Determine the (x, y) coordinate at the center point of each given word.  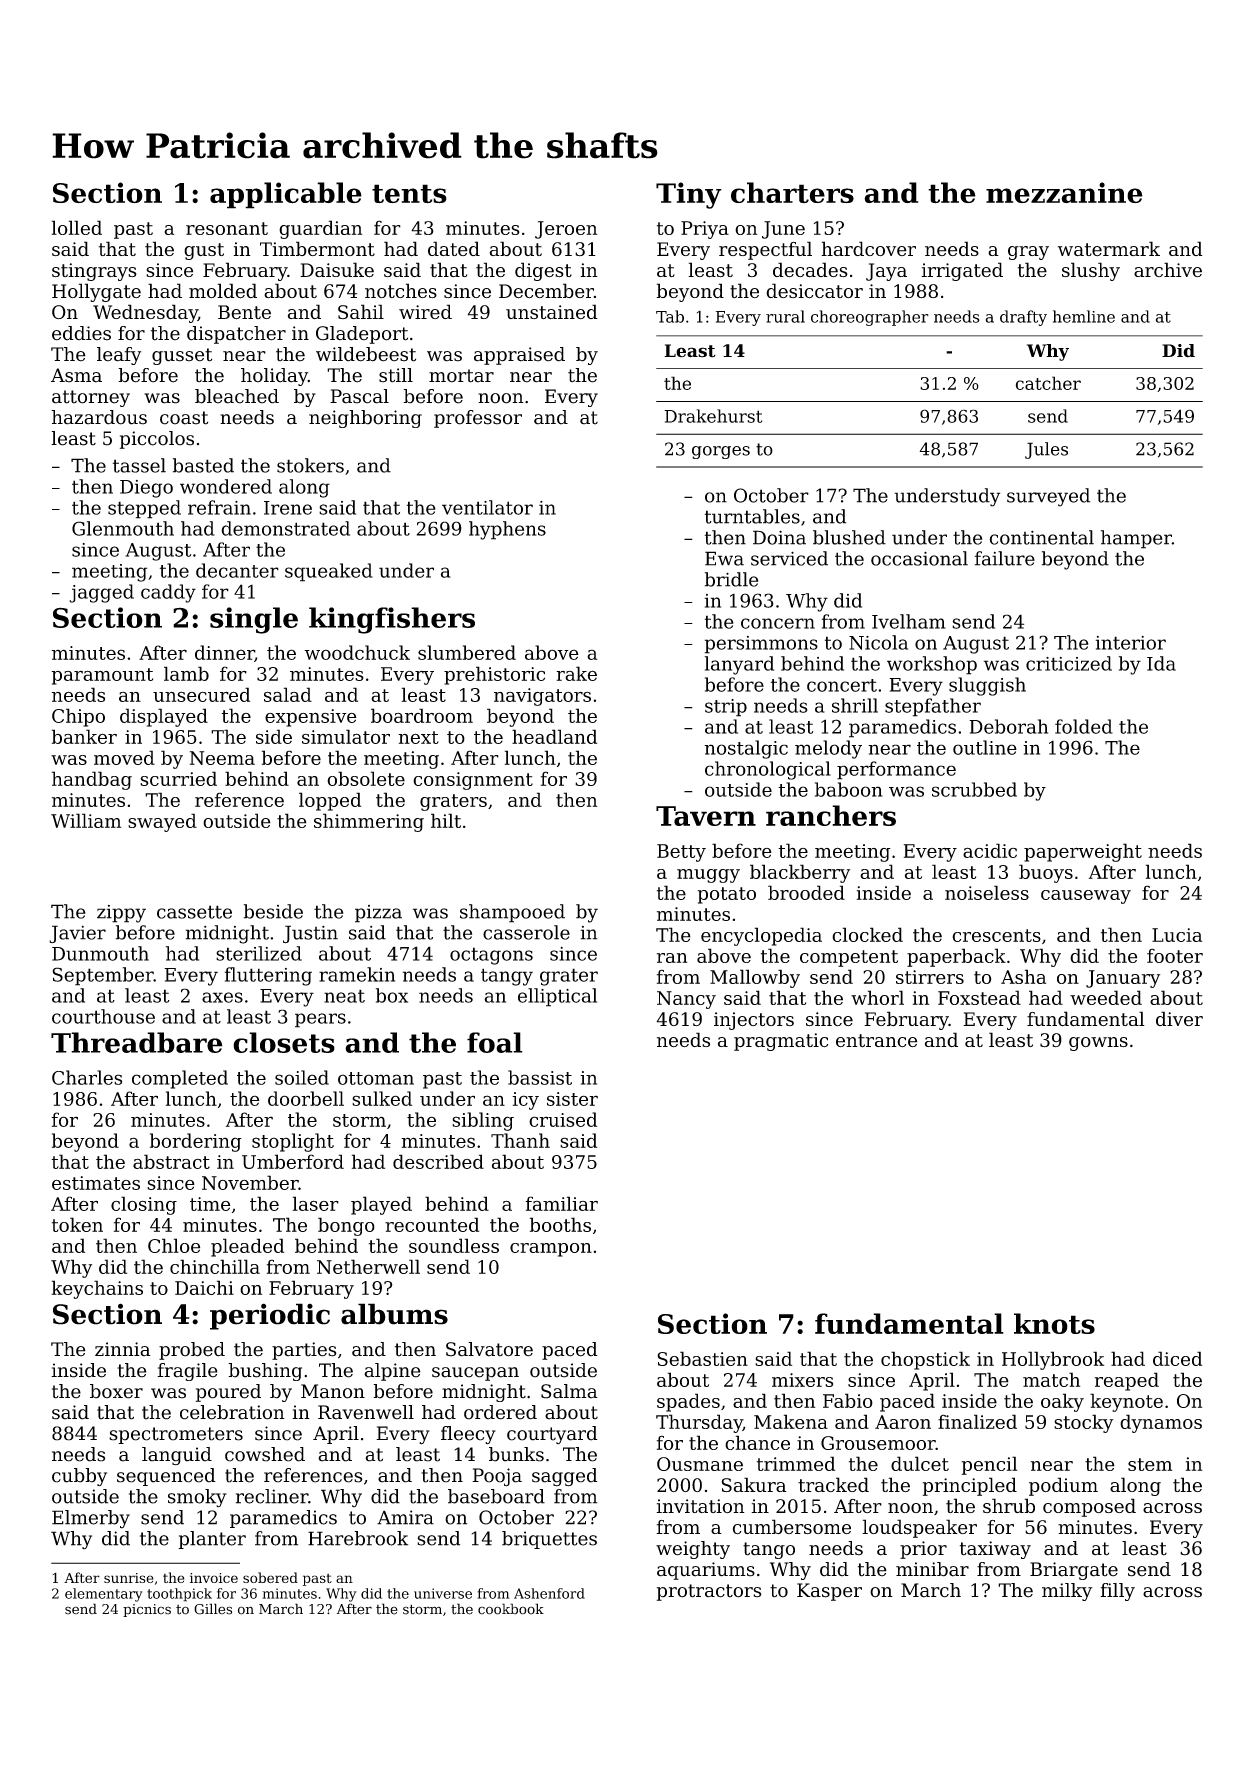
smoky (197, 1498)
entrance (876, 1041)
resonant (227, 228)
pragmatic (781, 1042)
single (254, 620)
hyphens (507, 530)
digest (543, 271)
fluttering (268, 976)
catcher (1048, 383)
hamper (1136, 539)
